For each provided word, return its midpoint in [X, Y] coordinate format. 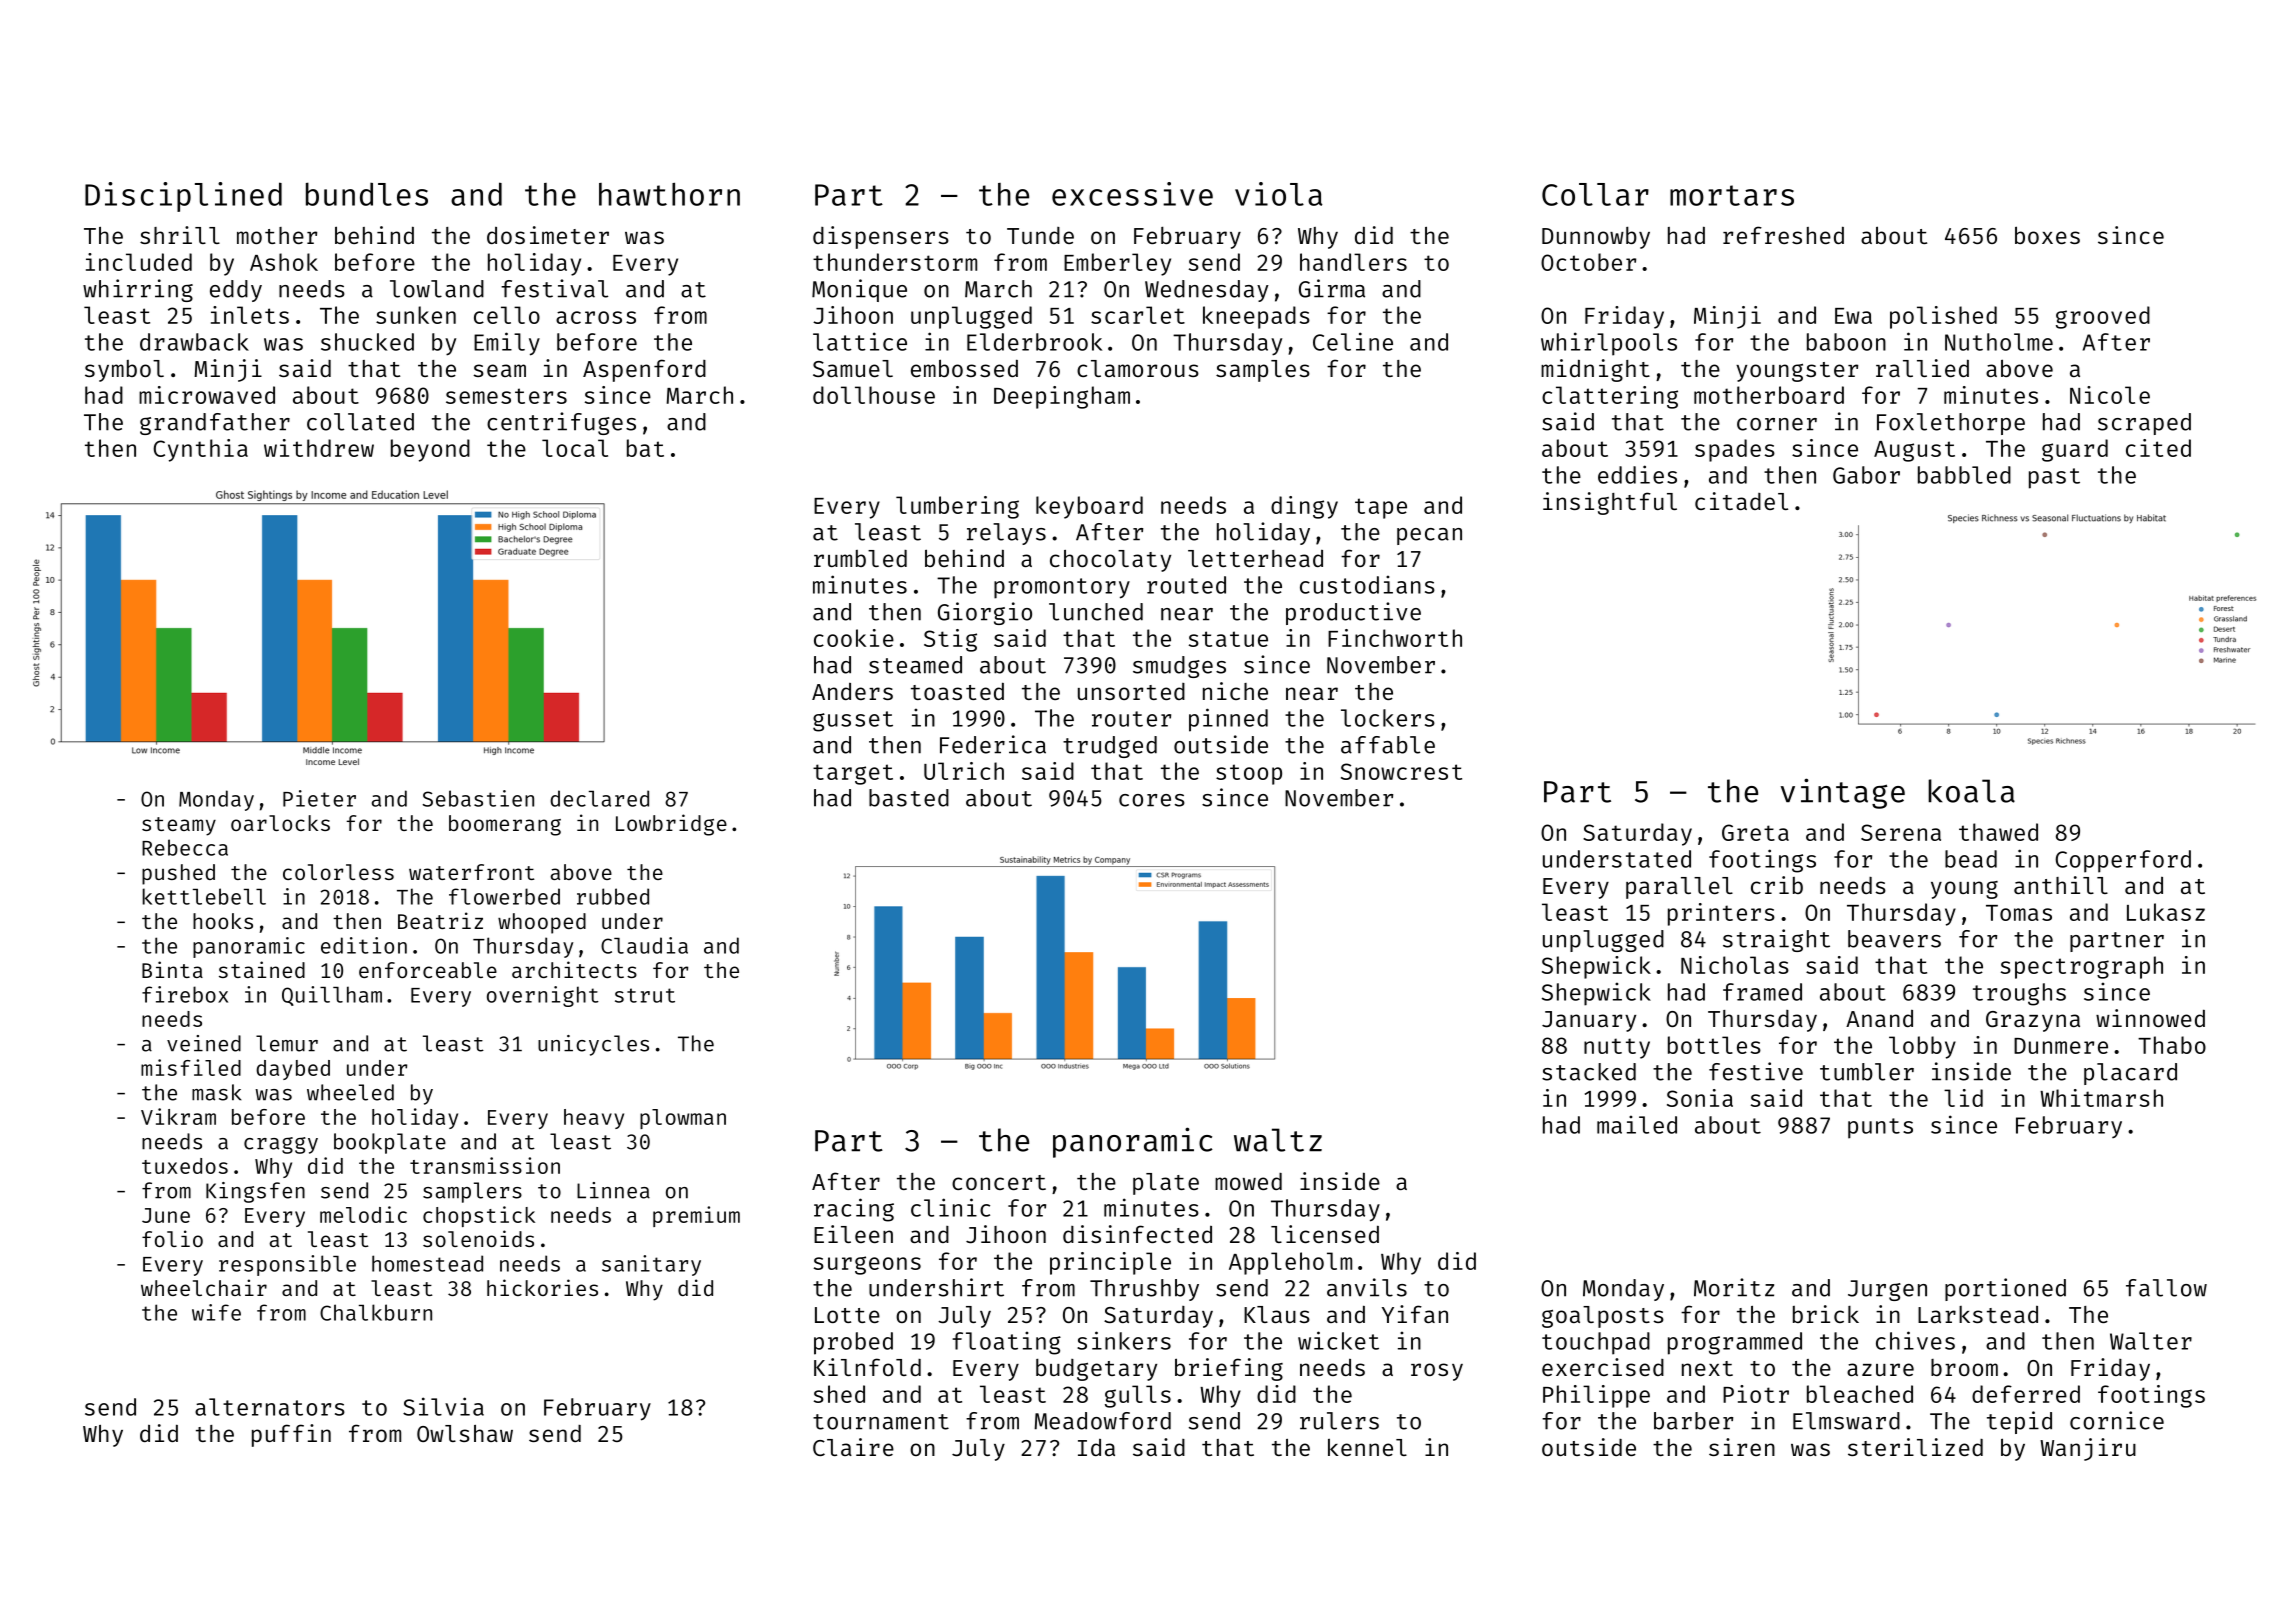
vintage [1843, 793]
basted [909, 798]
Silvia [443, 1406]
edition [364, 945]
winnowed [2150, 1018]
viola [1279, 194]
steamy [179, 826]
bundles [367, 194]
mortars [1732, 195]
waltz [1278, 1140]
